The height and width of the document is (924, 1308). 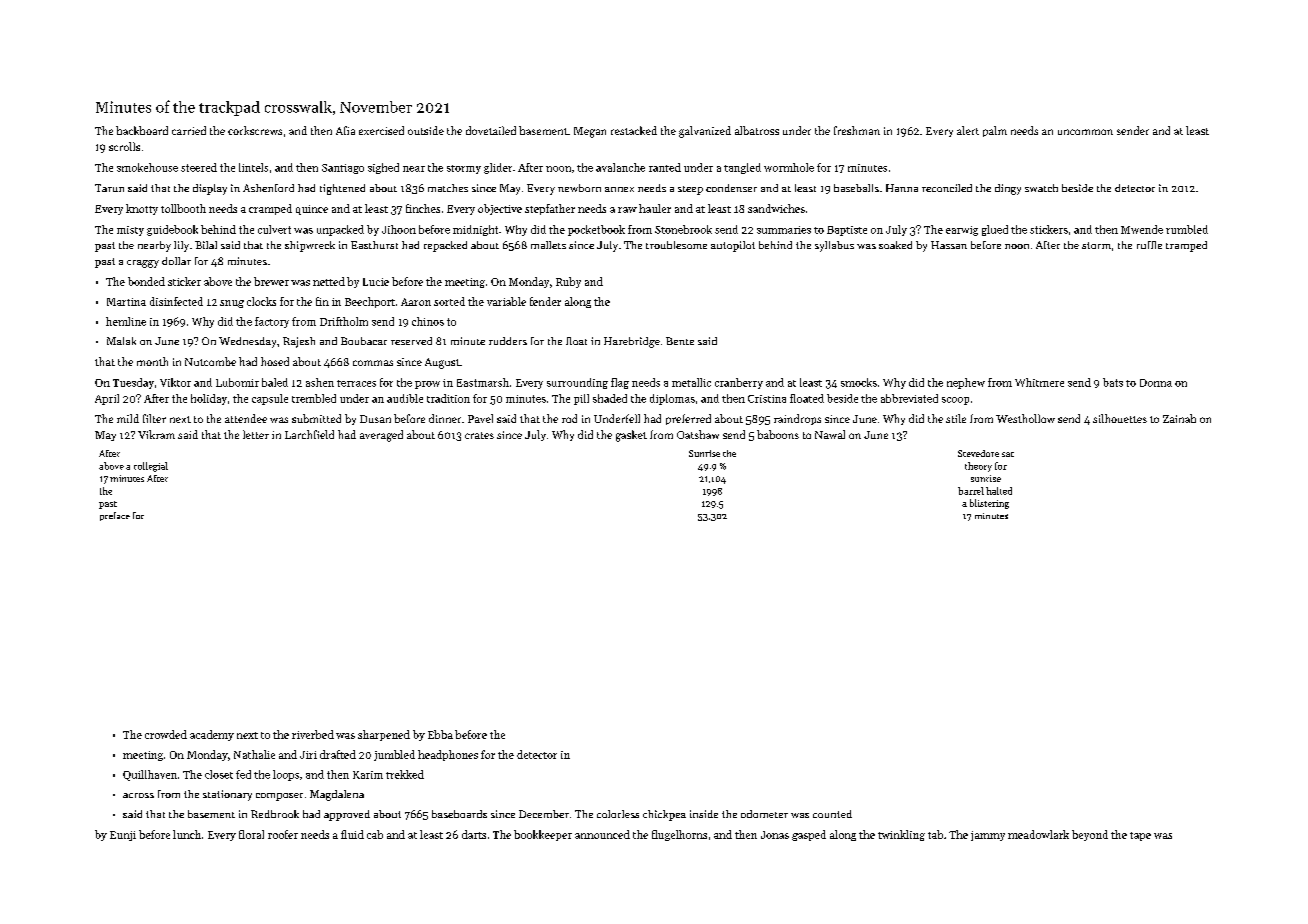 I want to click on Bente, so click(x=680, y=341).
